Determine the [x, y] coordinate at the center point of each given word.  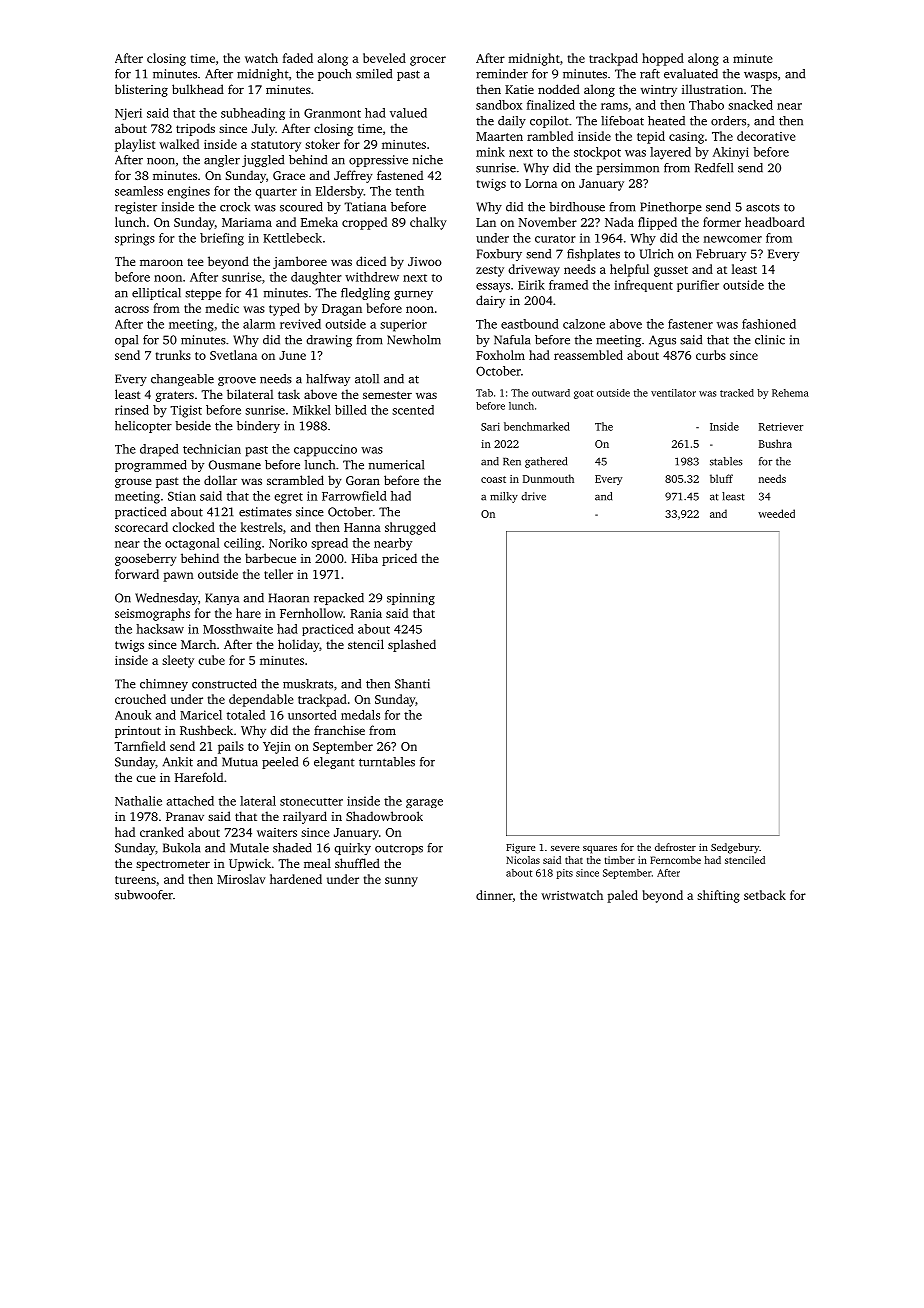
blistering [141, 90]
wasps [760, 76]
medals [360, 715]
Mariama [247, 222]
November [548, 222]
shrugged [410, 528]
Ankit [177, 762]
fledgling [365, 294]
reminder [502, 74]
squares [600, 850]
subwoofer [144, 895]
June [292, 355]
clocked [193, 527]
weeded [776, 513]
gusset [671, 271]
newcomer [732, 239]
